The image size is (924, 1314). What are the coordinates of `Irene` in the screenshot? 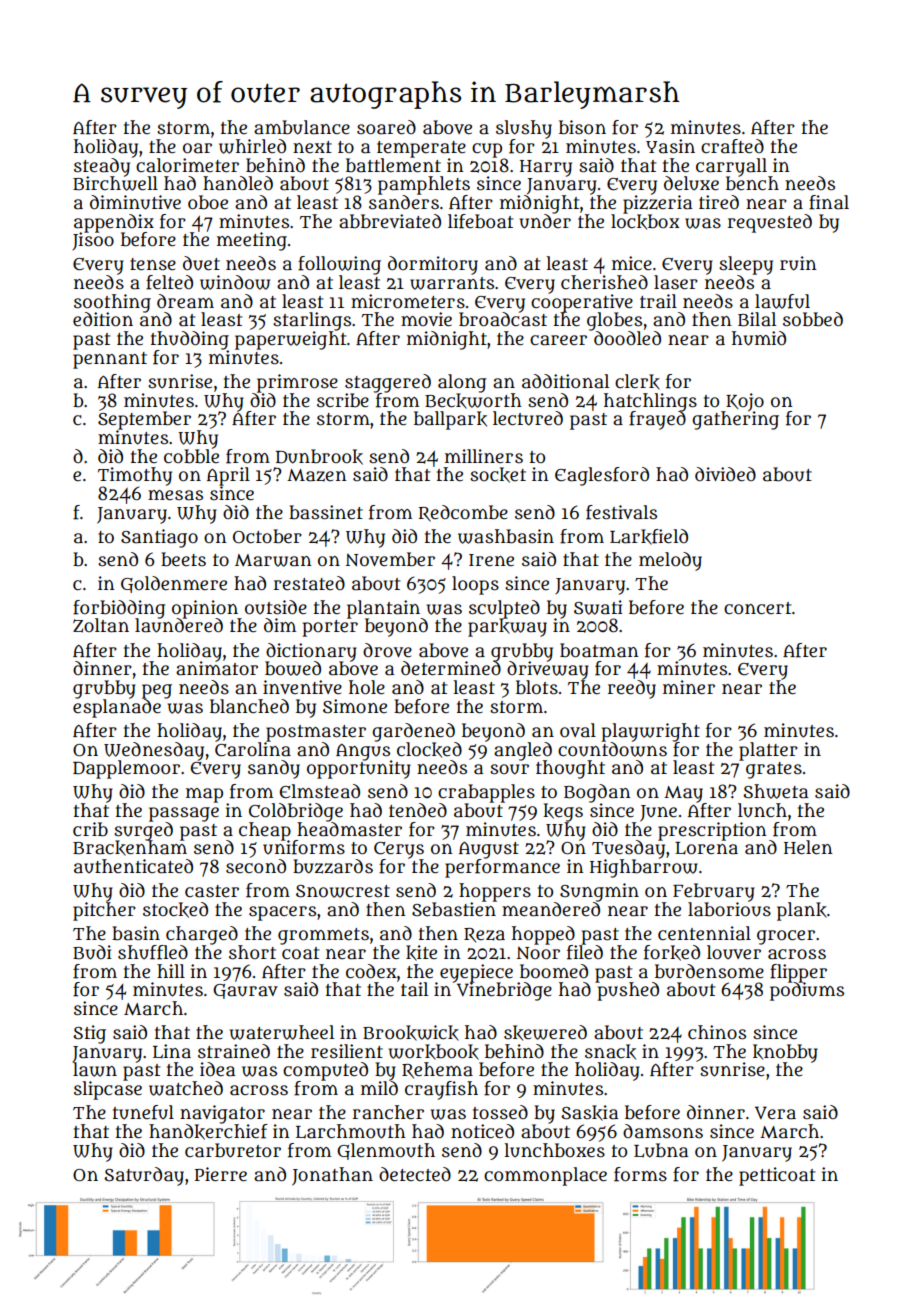 It's located at (491, 560).
